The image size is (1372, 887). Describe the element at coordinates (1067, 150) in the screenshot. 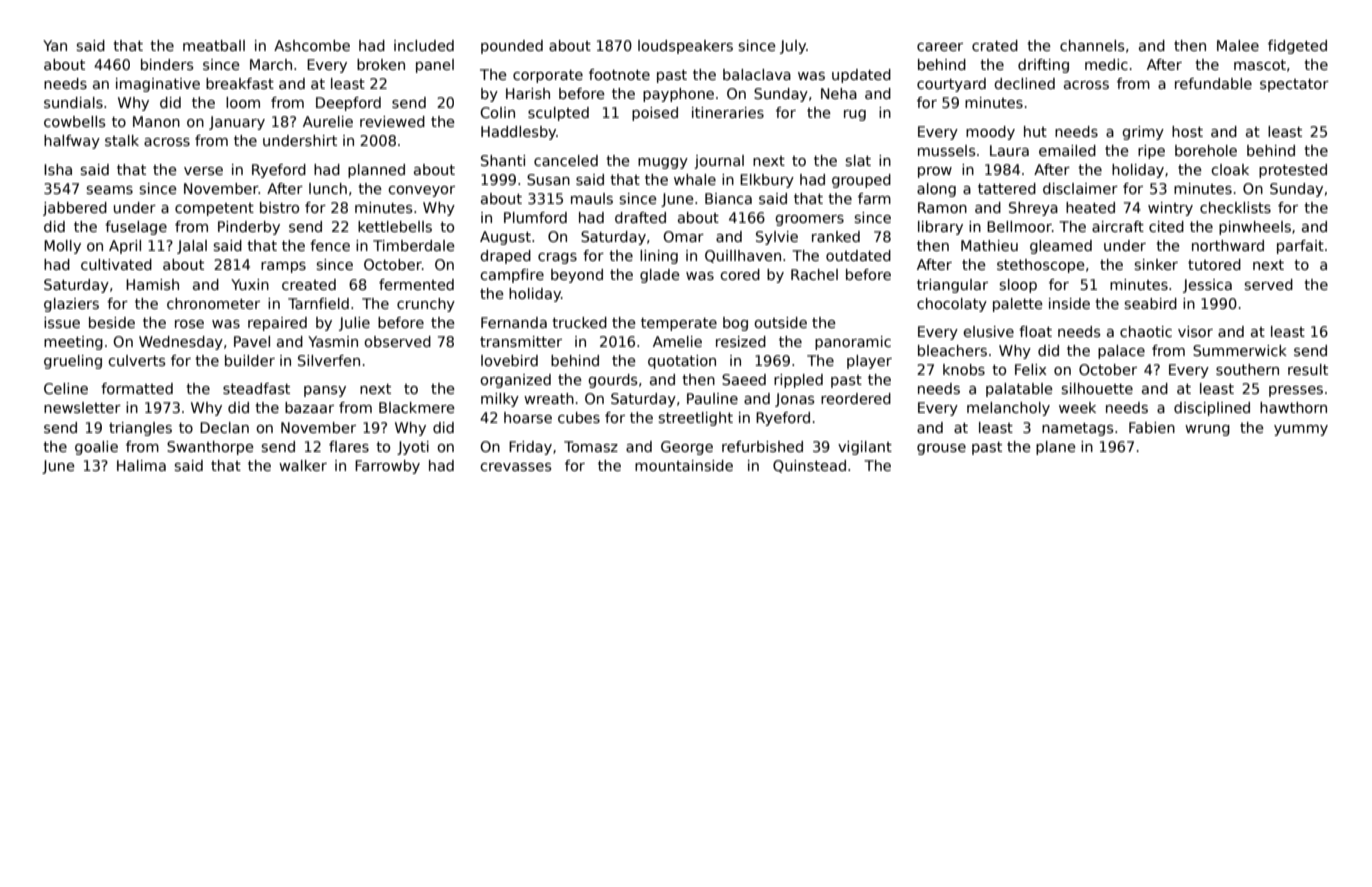

I see `emailed` at that location.
